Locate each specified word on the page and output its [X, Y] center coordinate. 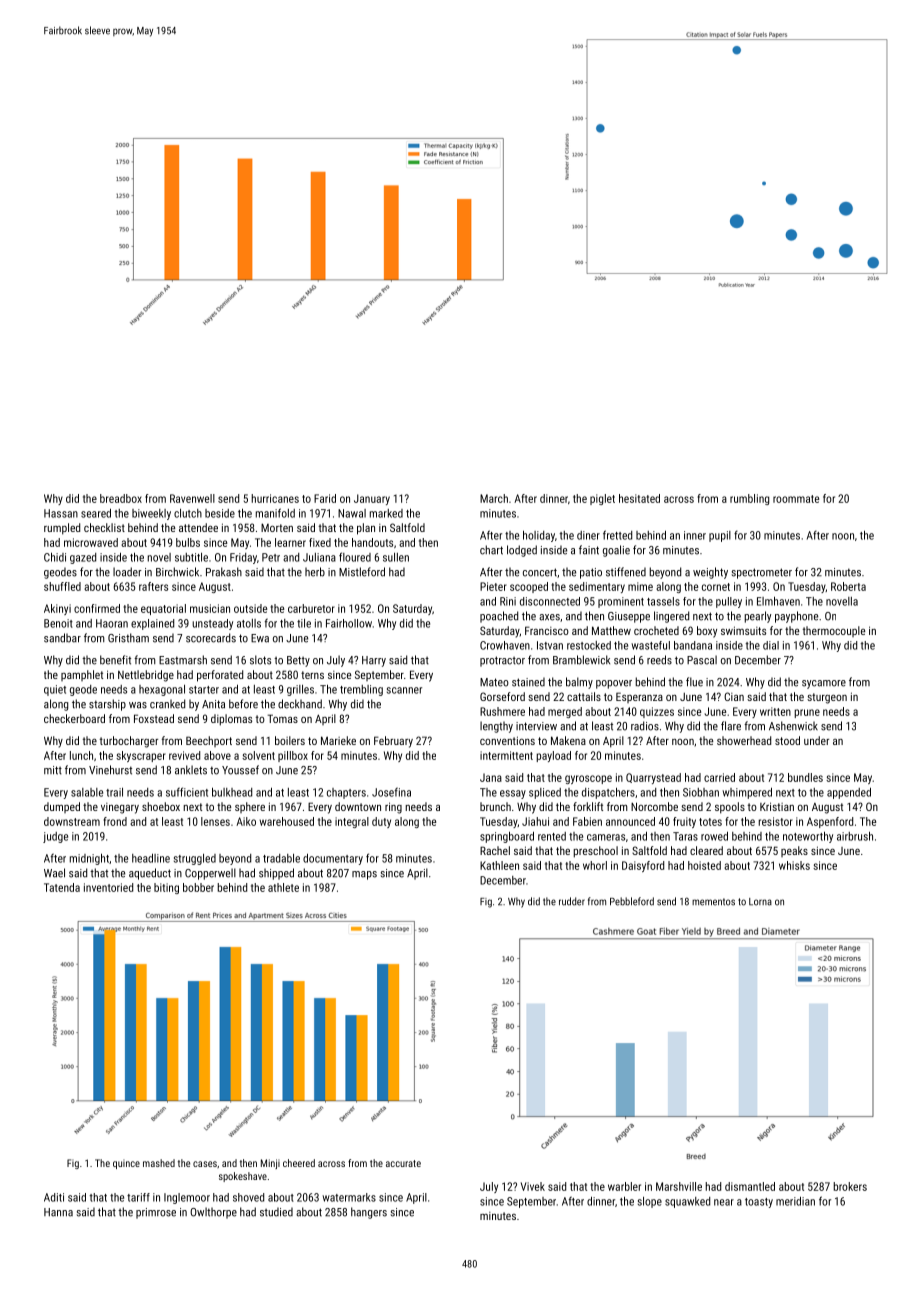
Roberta [848, 586]
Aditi [54, 1197]
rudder [572, 901]
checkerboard [74, 718]
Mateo [494, 682]
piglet [602, 499]
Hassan [61, 513]
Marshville [679, 1186]
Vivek [533, 1186]
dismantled [750, 1186]
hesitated [639, 498]
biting [166, 888]
